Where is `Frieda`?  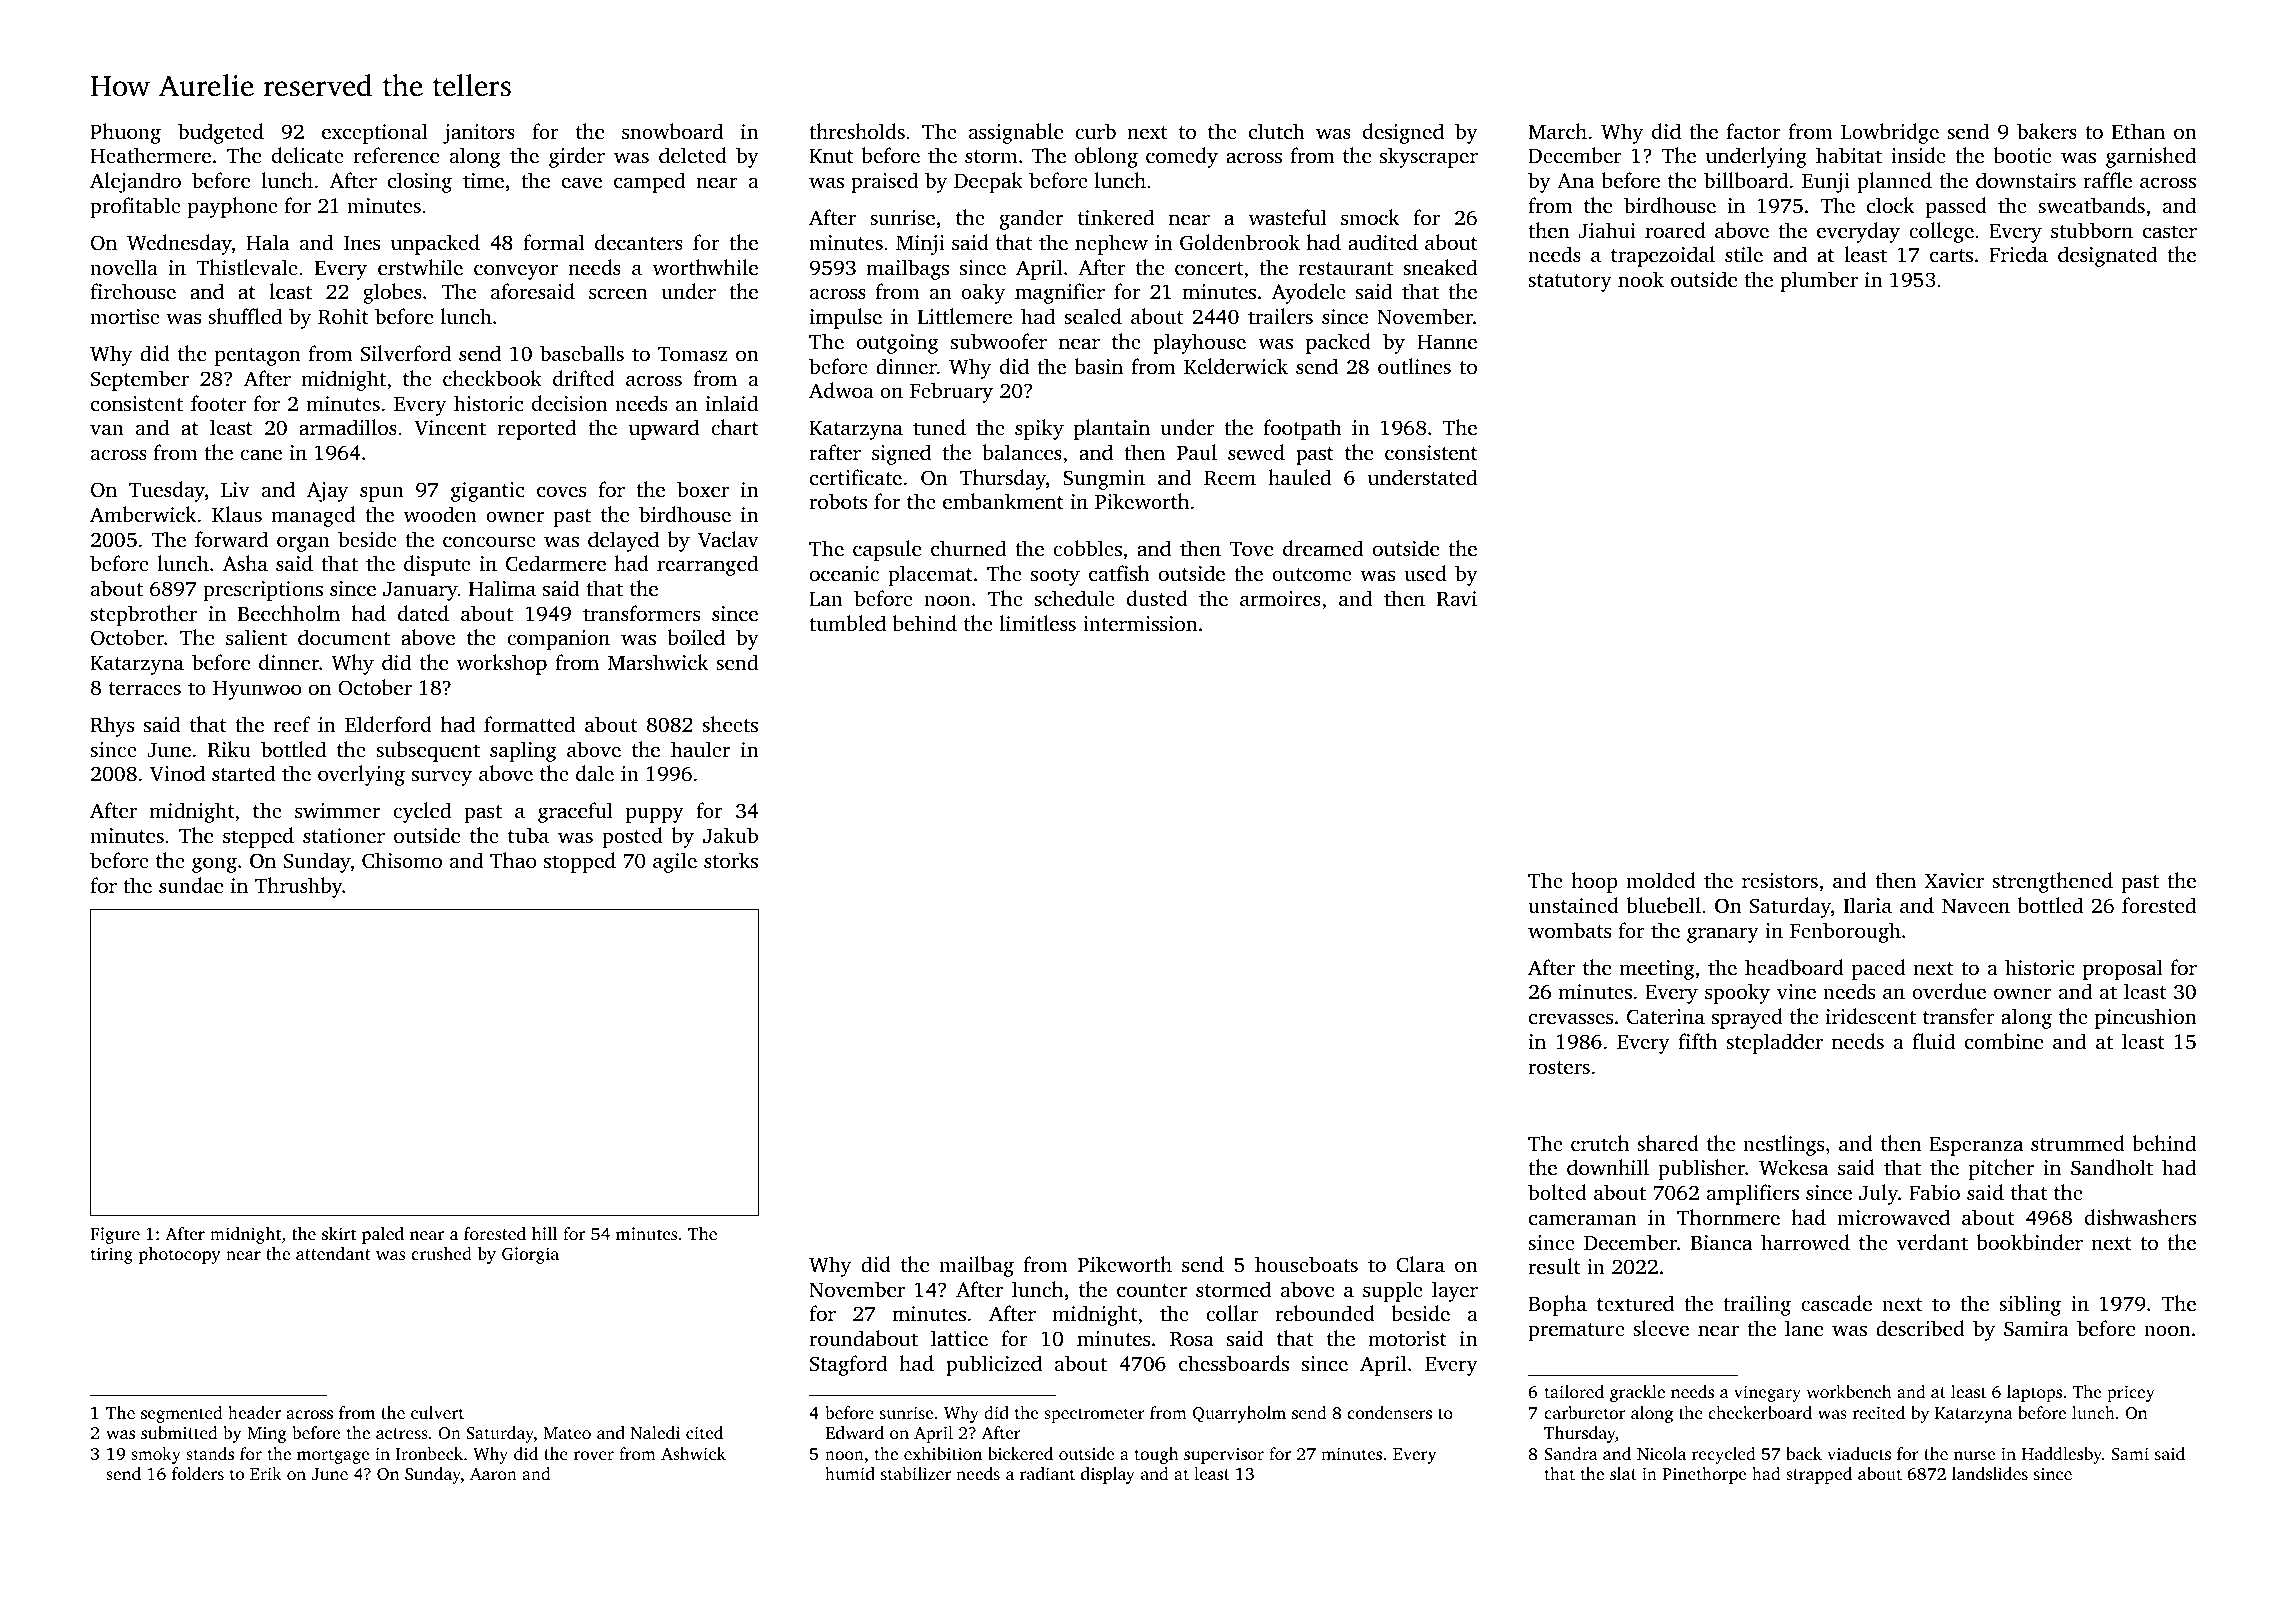 Frieda is located at coordinates (2018, 254).
